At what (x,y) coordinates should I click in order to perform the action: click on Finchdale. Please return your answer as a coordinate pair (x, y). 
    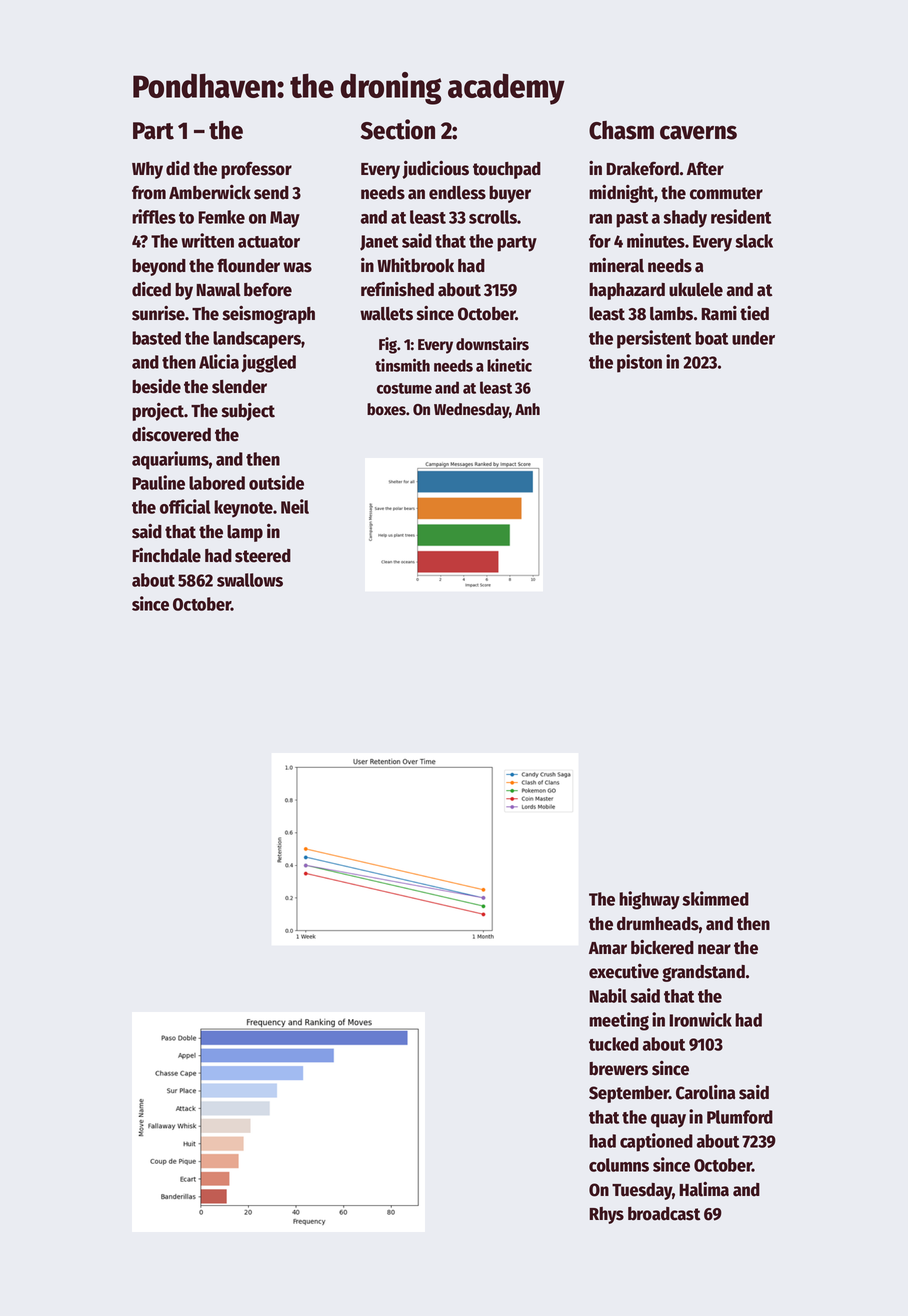
    Looking at the image, I should click on (166, 555).
